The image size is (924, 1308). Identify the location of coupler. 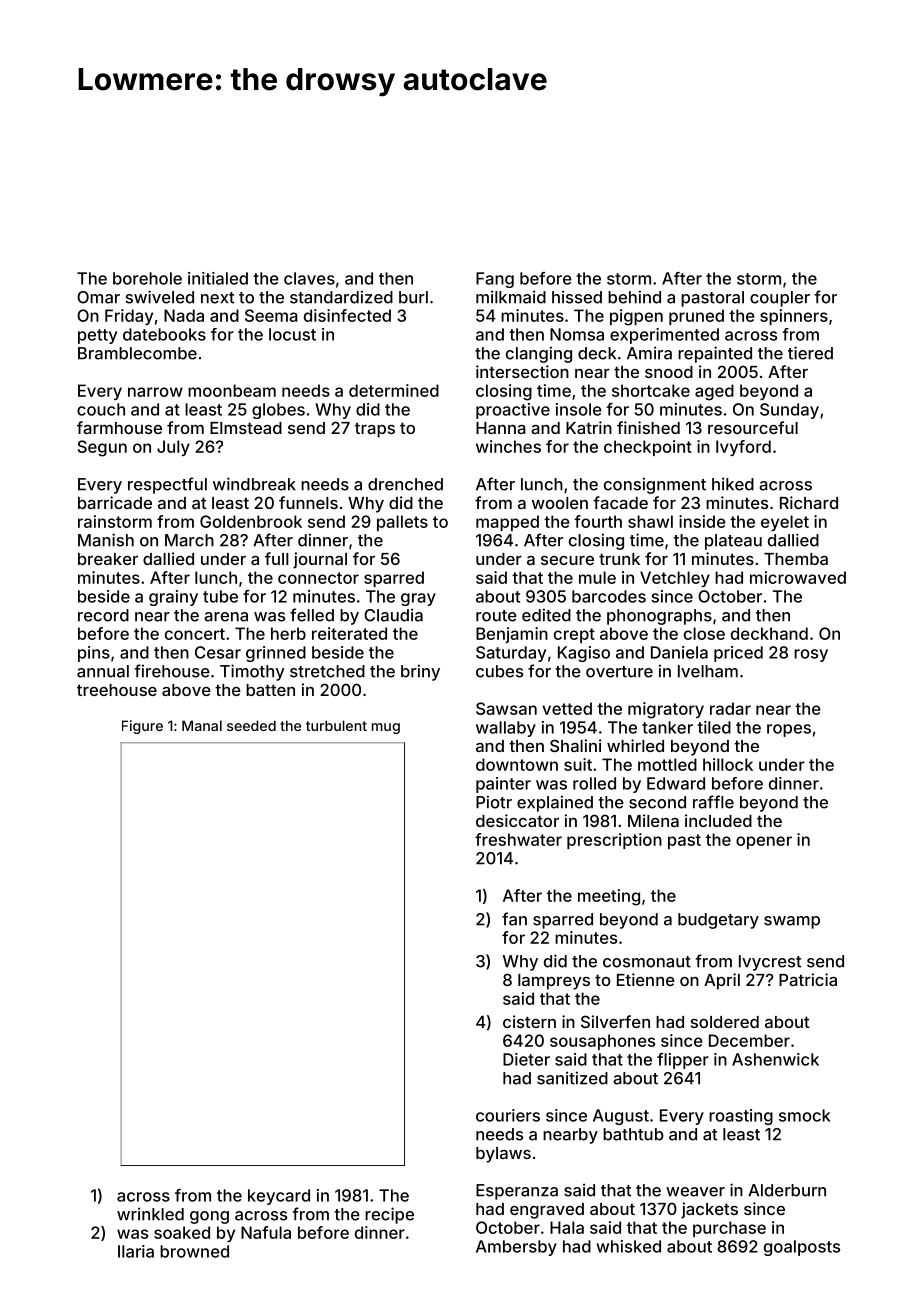
(780, 299).
